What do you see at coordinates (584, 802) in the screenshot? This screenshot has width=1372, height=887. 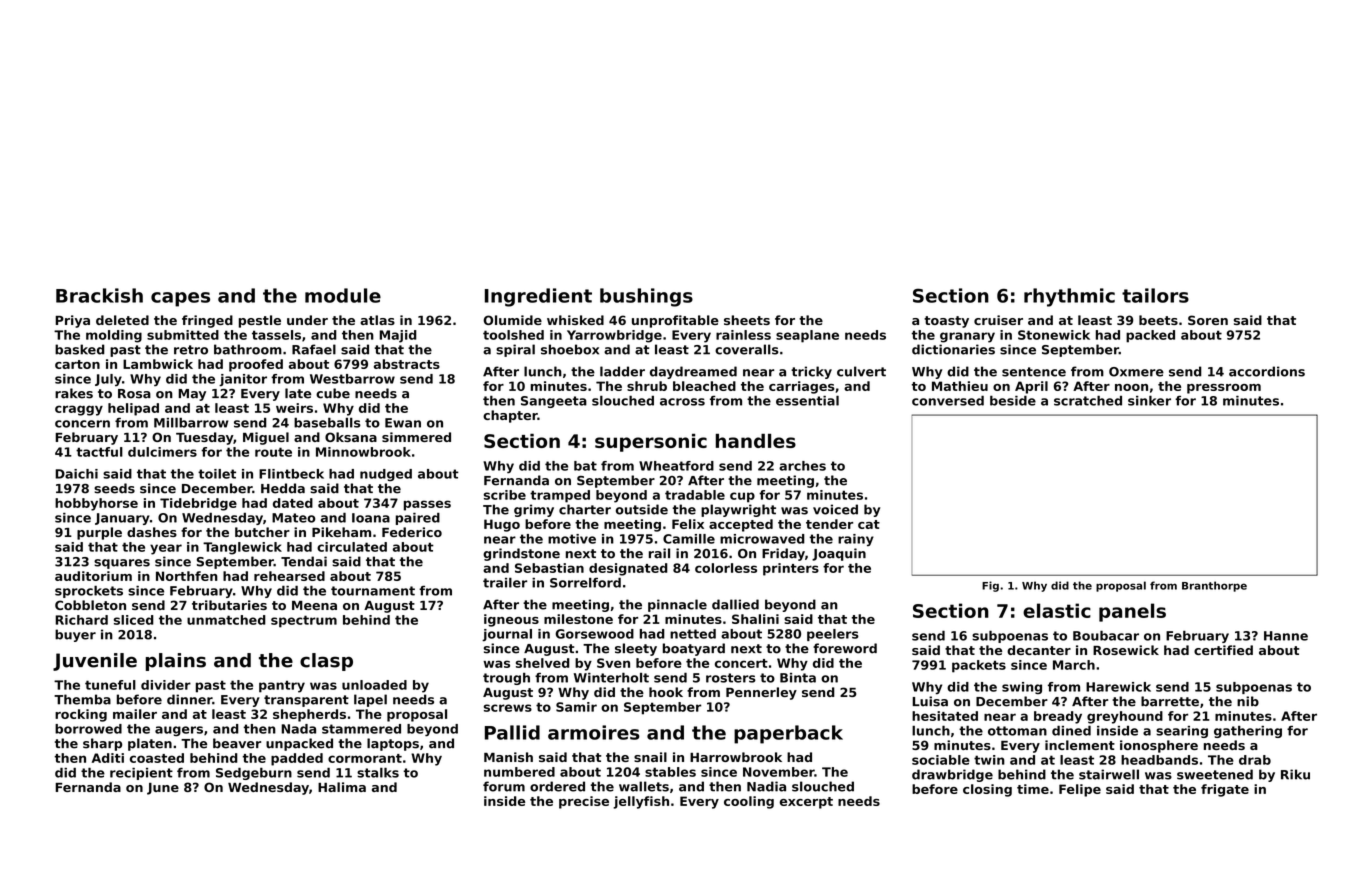 I see `precise` at bounding box center [584, 802].
